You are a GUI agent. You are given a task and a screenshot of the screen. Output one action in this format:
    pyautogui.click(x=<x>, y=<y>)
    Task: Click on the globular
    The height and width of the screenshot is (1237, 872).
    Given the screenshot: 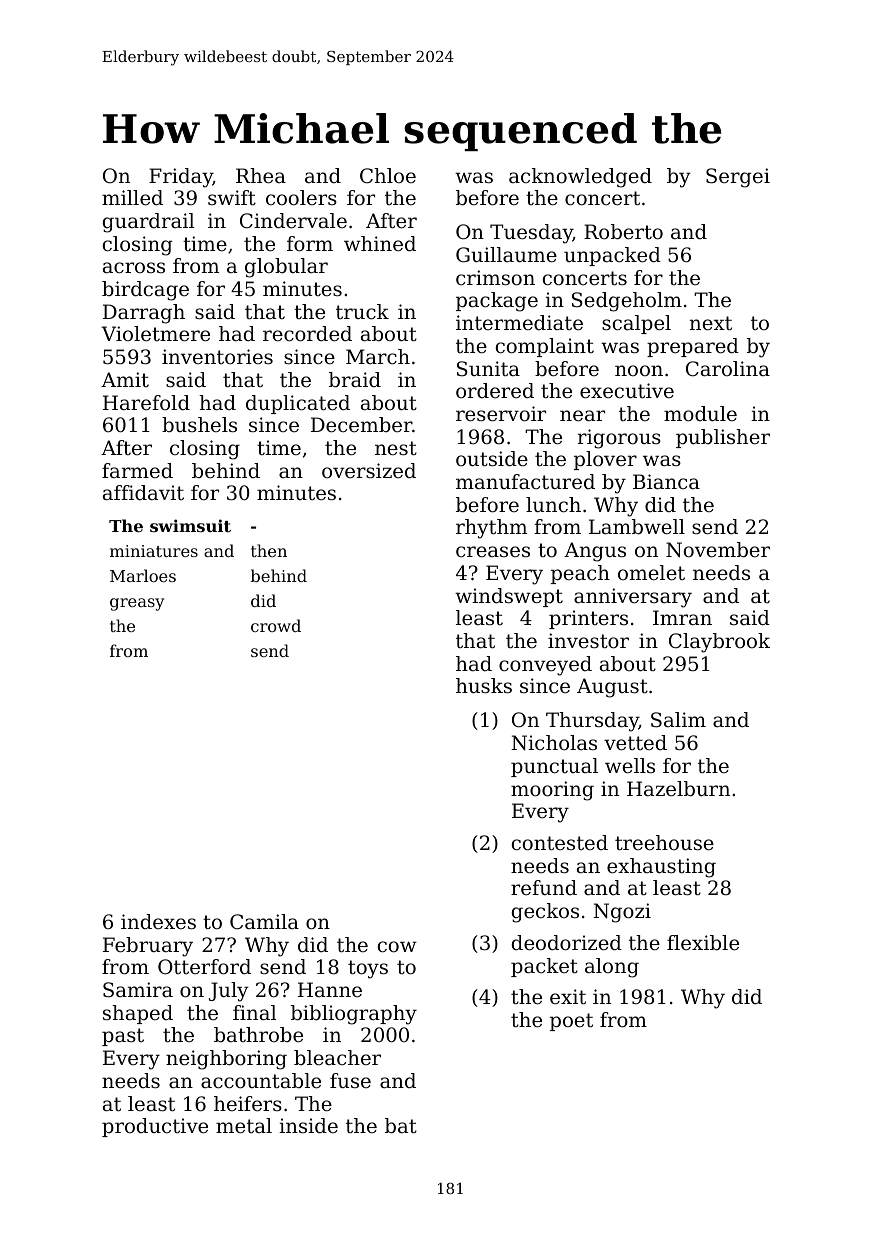 What is the action you would take?
    pyautogui.click(x=286, y=268)
